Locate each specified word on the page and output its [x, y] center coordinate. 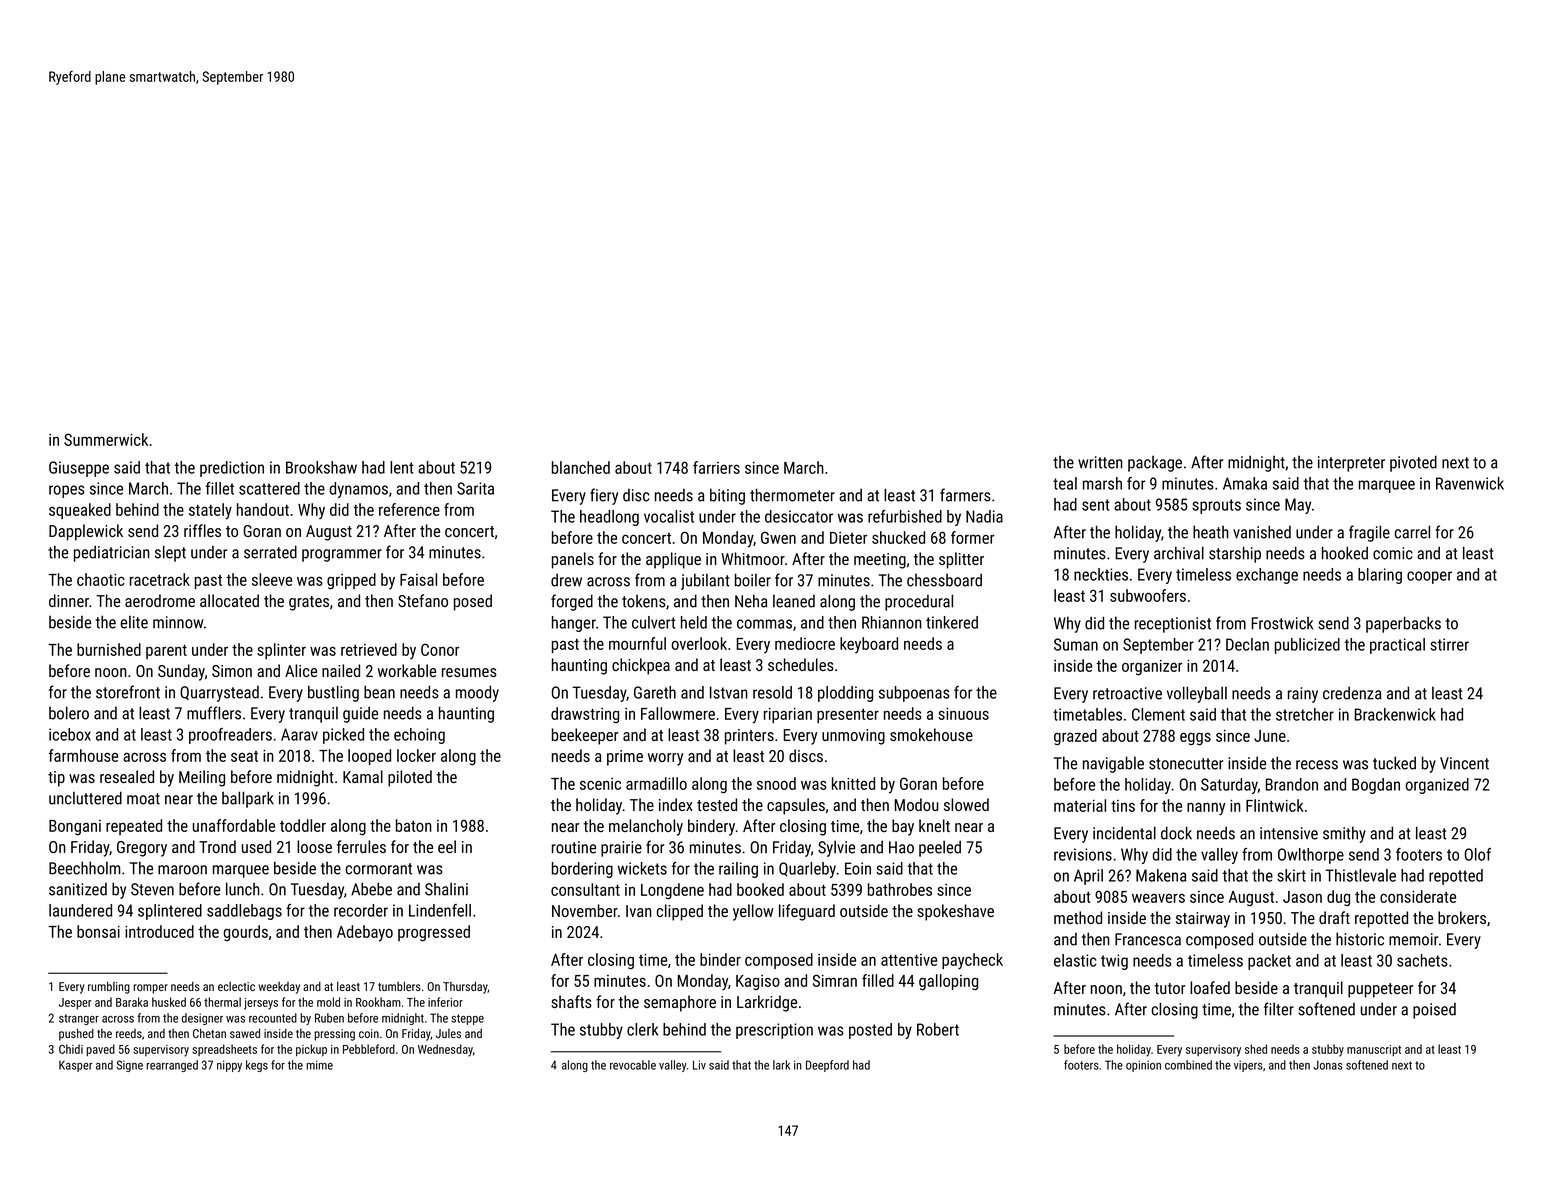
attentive [909, 960]
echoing [419, 736]
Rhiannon [892, 622]
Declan [1247, 644]
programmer [342, 555]
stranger [79, 1019]
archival [1179, 553]
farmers [965, 495]
